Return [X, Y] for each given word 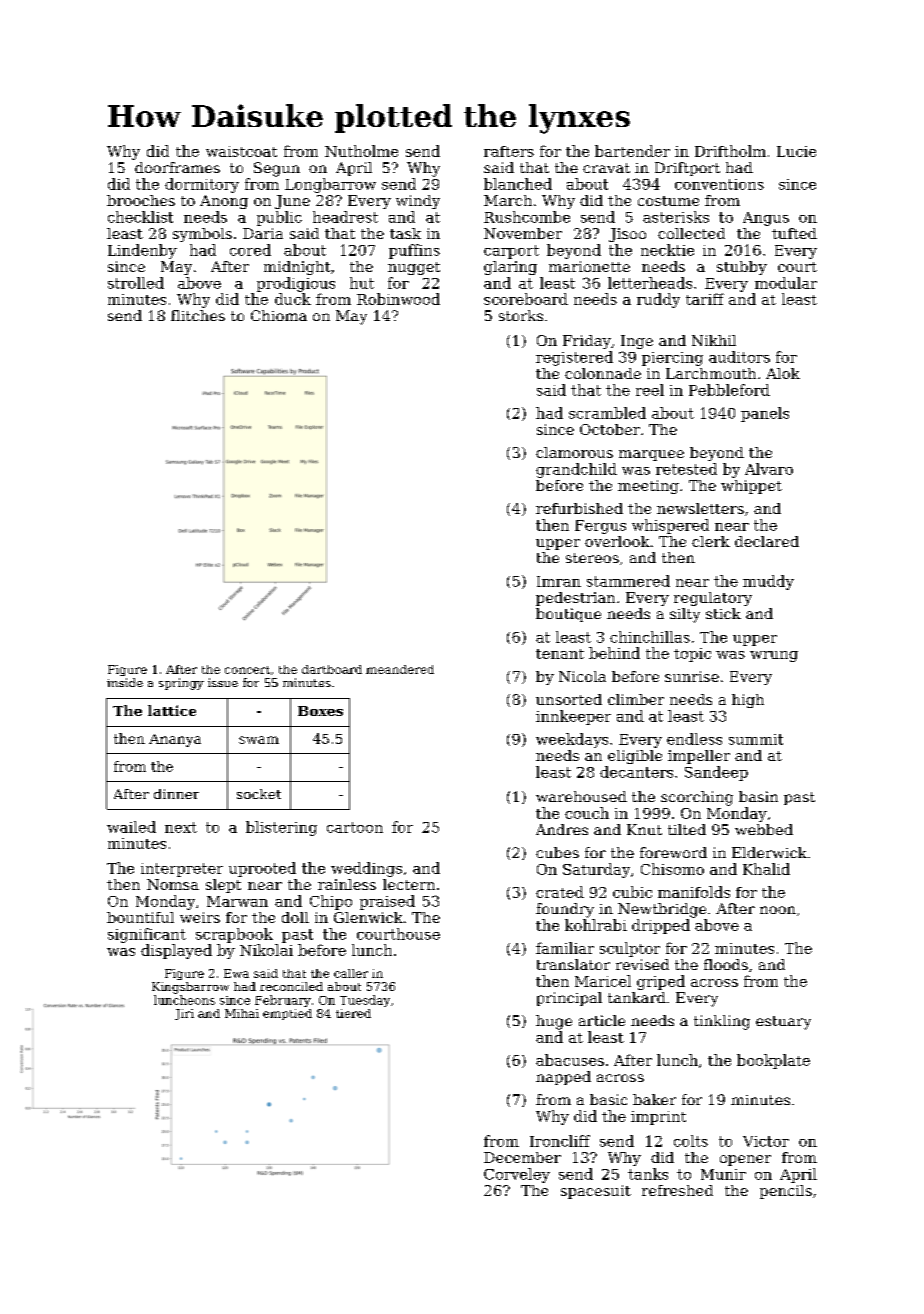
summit [756, 739]
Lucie [796, 151]
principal [569, 999]
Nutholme [361, 151]
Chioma [279, 315]
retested [686, 469]
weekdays [572, 740]
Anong [224, 202]
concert [247, 670]
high [748, 701]
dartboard [332, 669]
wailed [131, 827]
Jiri [184, 1014]
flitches [198, 315]
